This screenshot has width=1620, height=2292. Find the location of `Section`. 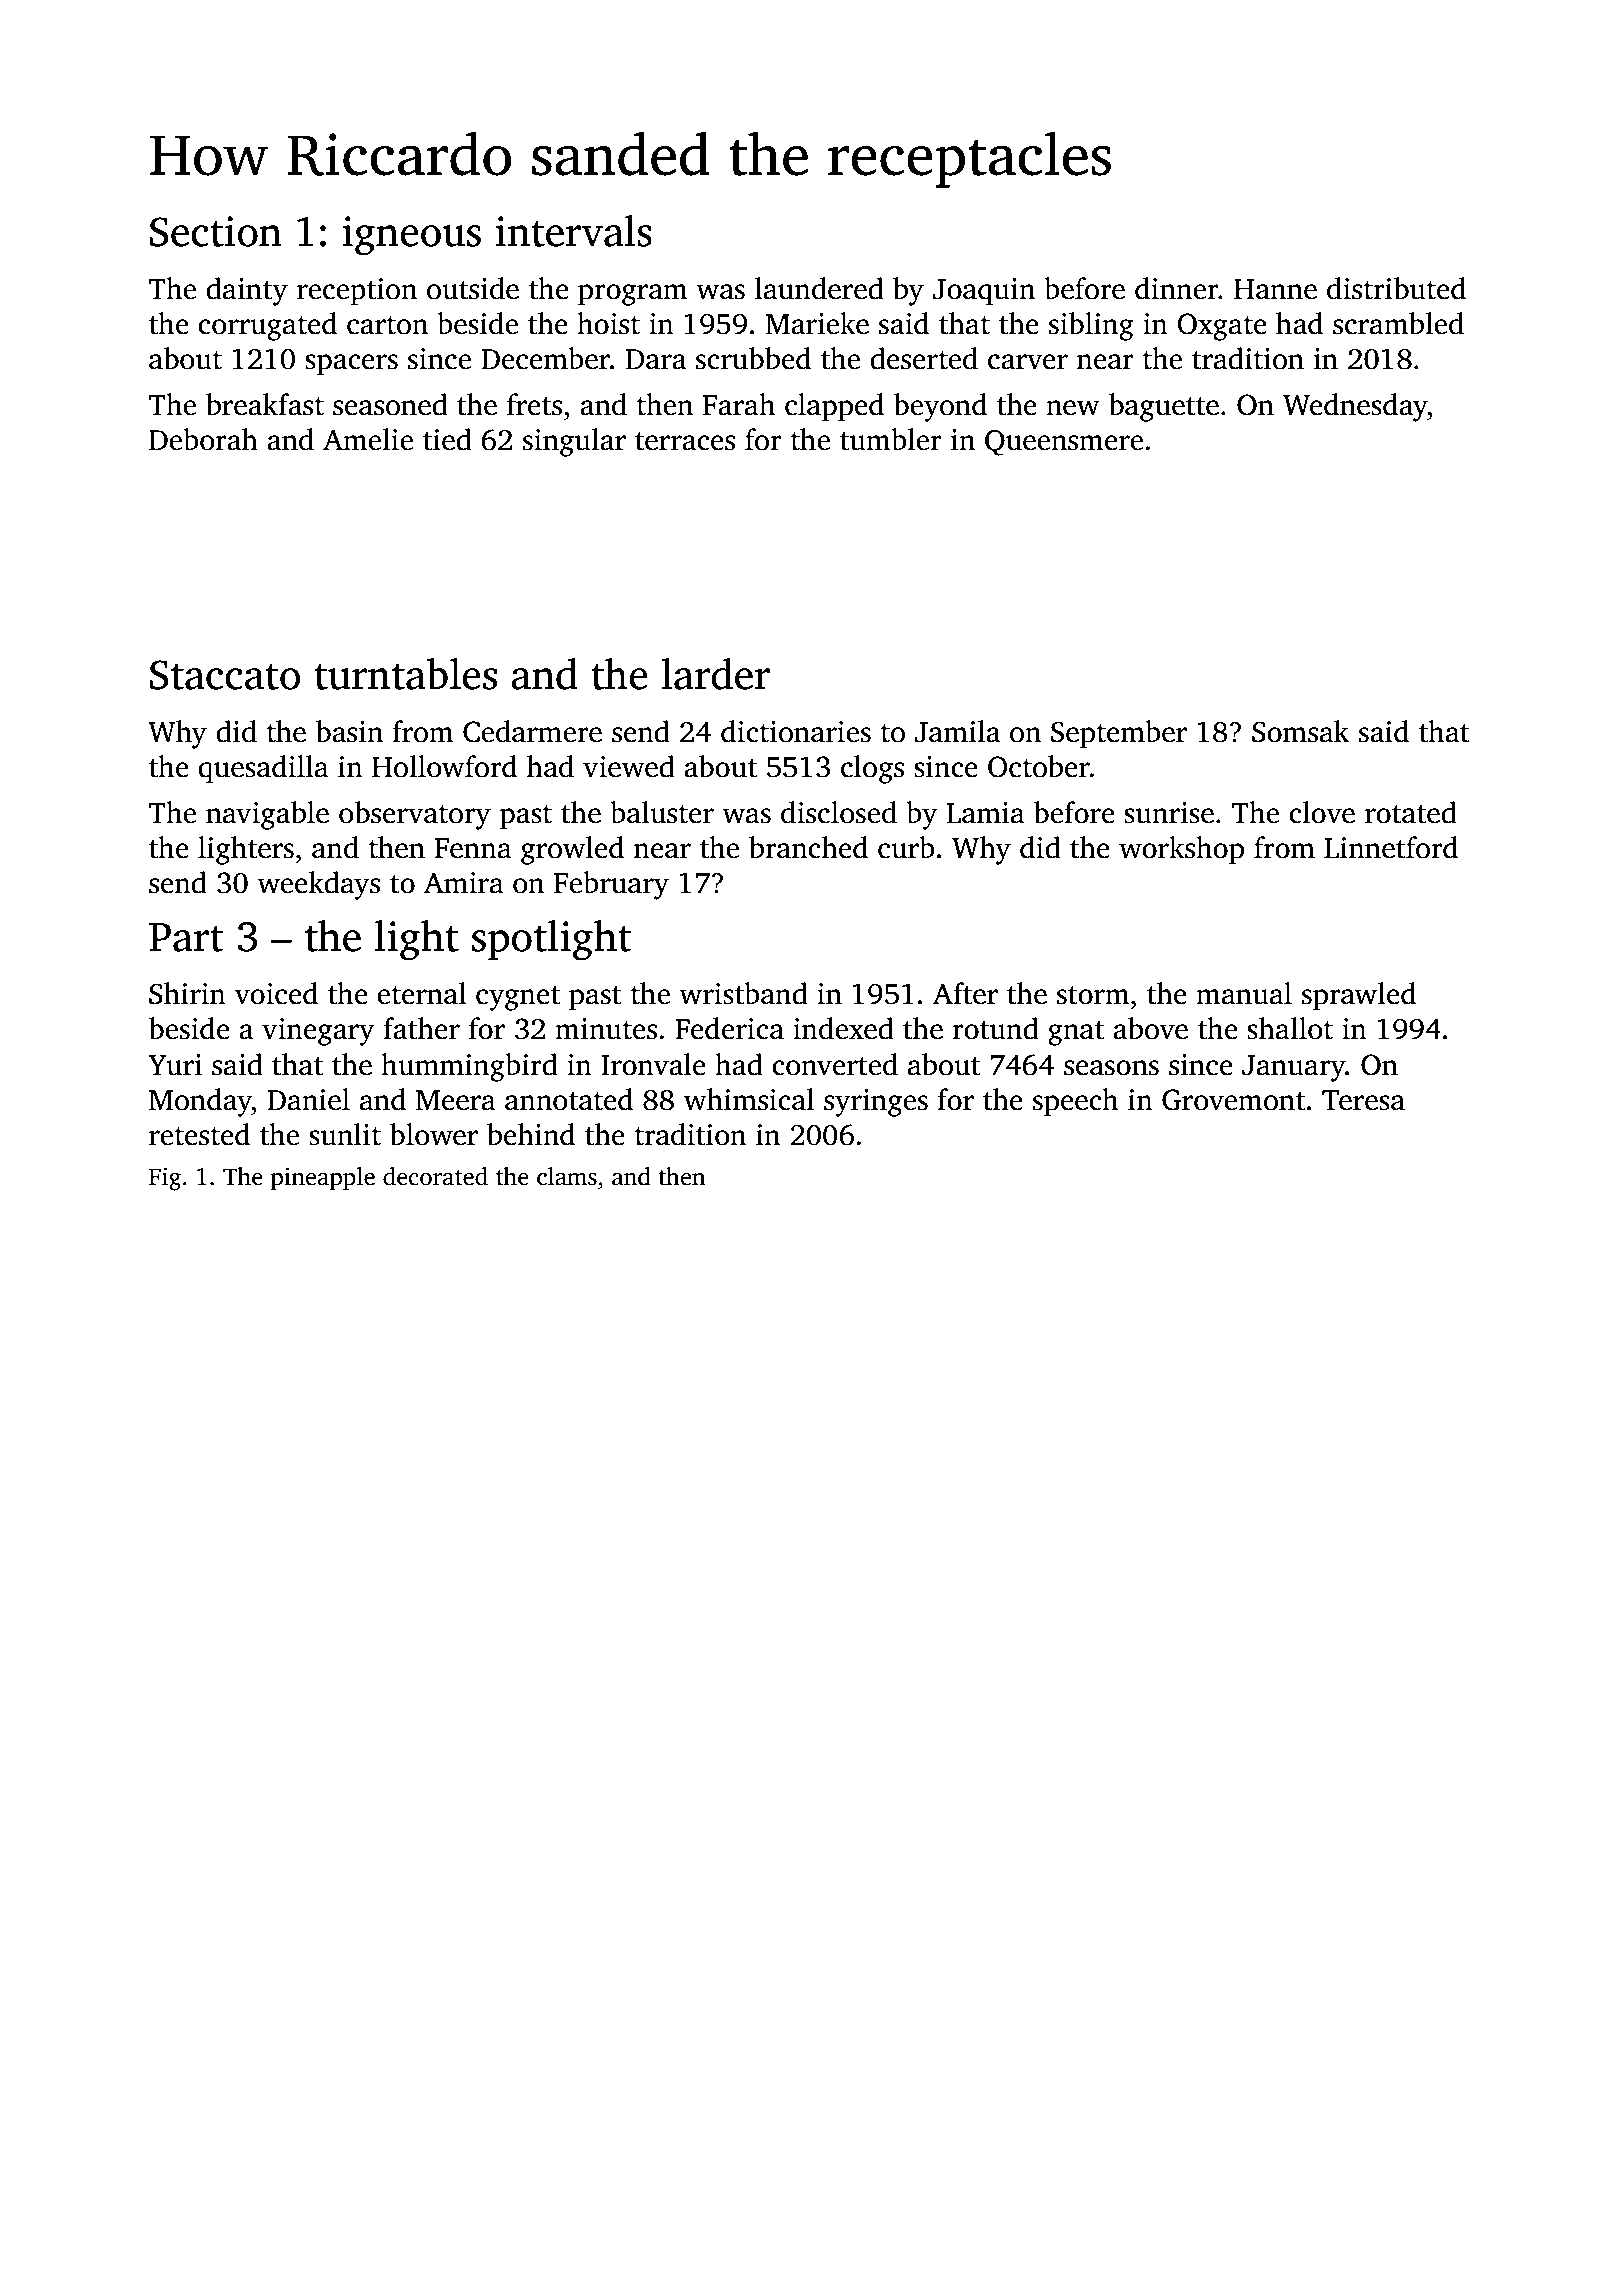

Section is located at coordinates (216, 231).
